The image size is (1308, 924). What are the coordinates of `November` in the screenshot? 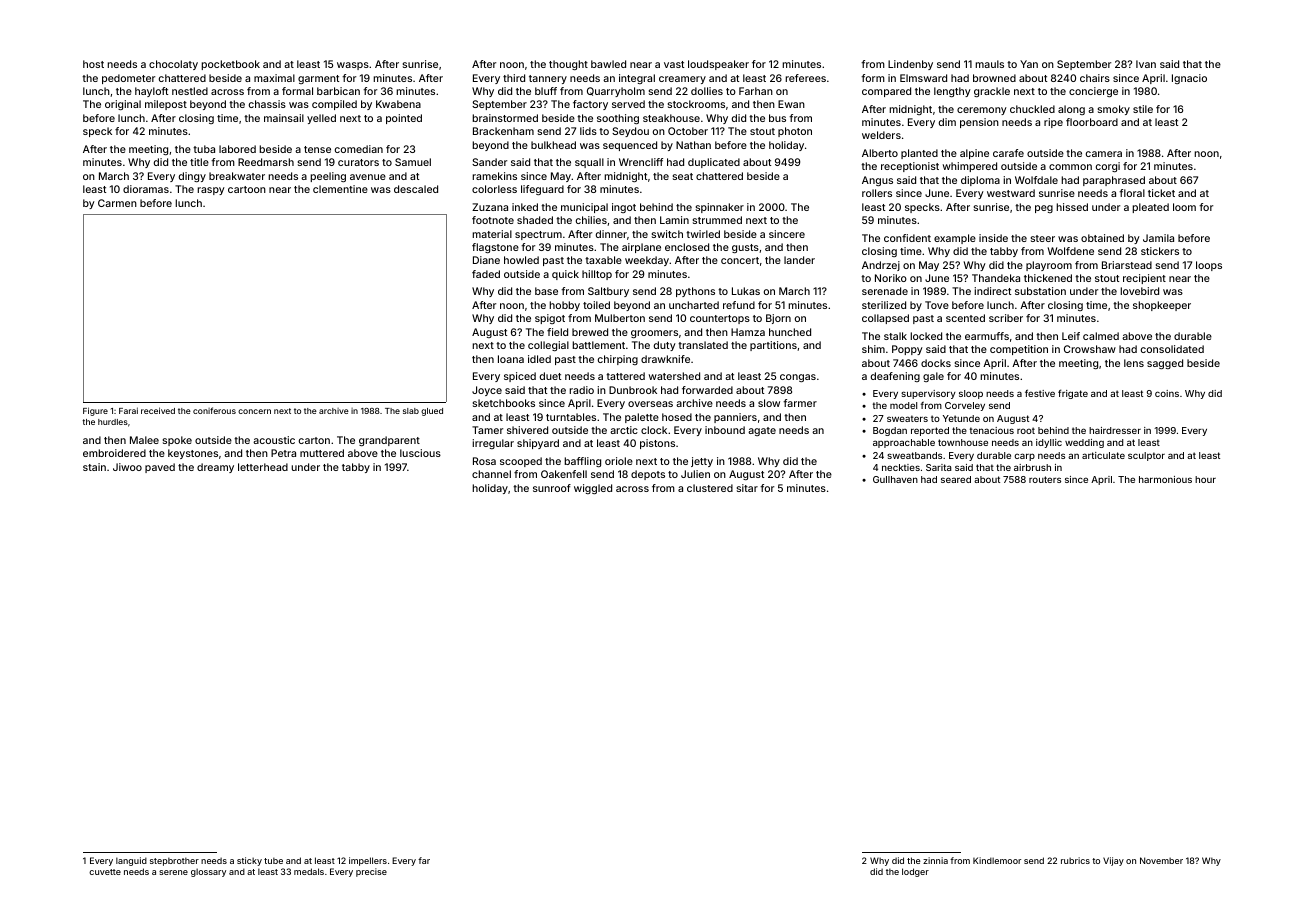 It's located at (1161, 860).
